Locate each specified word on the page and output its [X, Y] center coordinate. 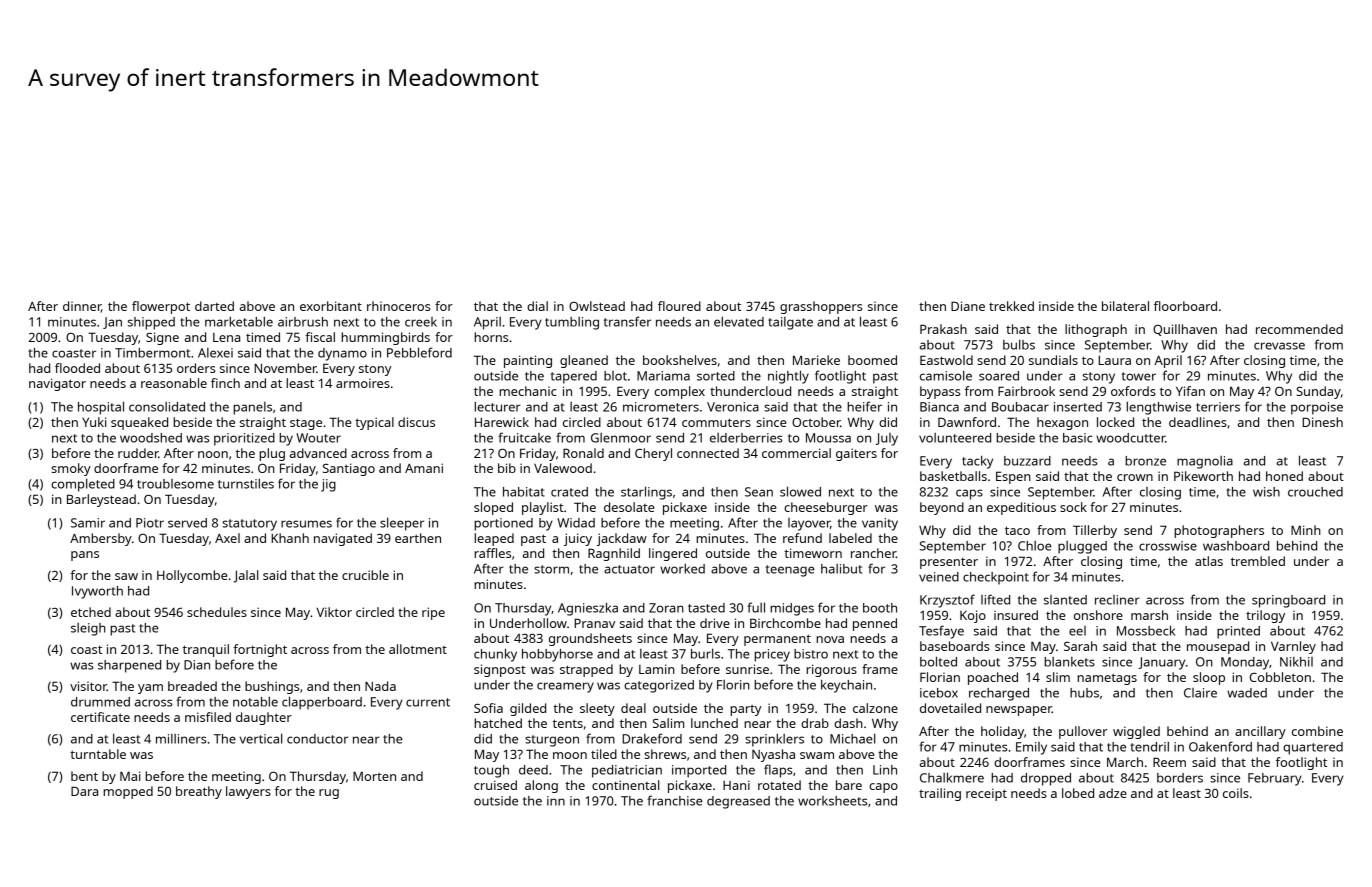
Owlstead [597, 306]
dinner [82, 307]
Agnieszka [588, 609]
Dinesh [1322, 422]
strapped [586, 670]
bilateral [1125, 306]
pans [85, 556]
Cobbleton [1280, 677]
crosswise [1168, 546]
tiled [604, 754]
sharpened [129, 666]
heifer [864, 406]
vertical [261, 738]
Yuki [94, 422]
